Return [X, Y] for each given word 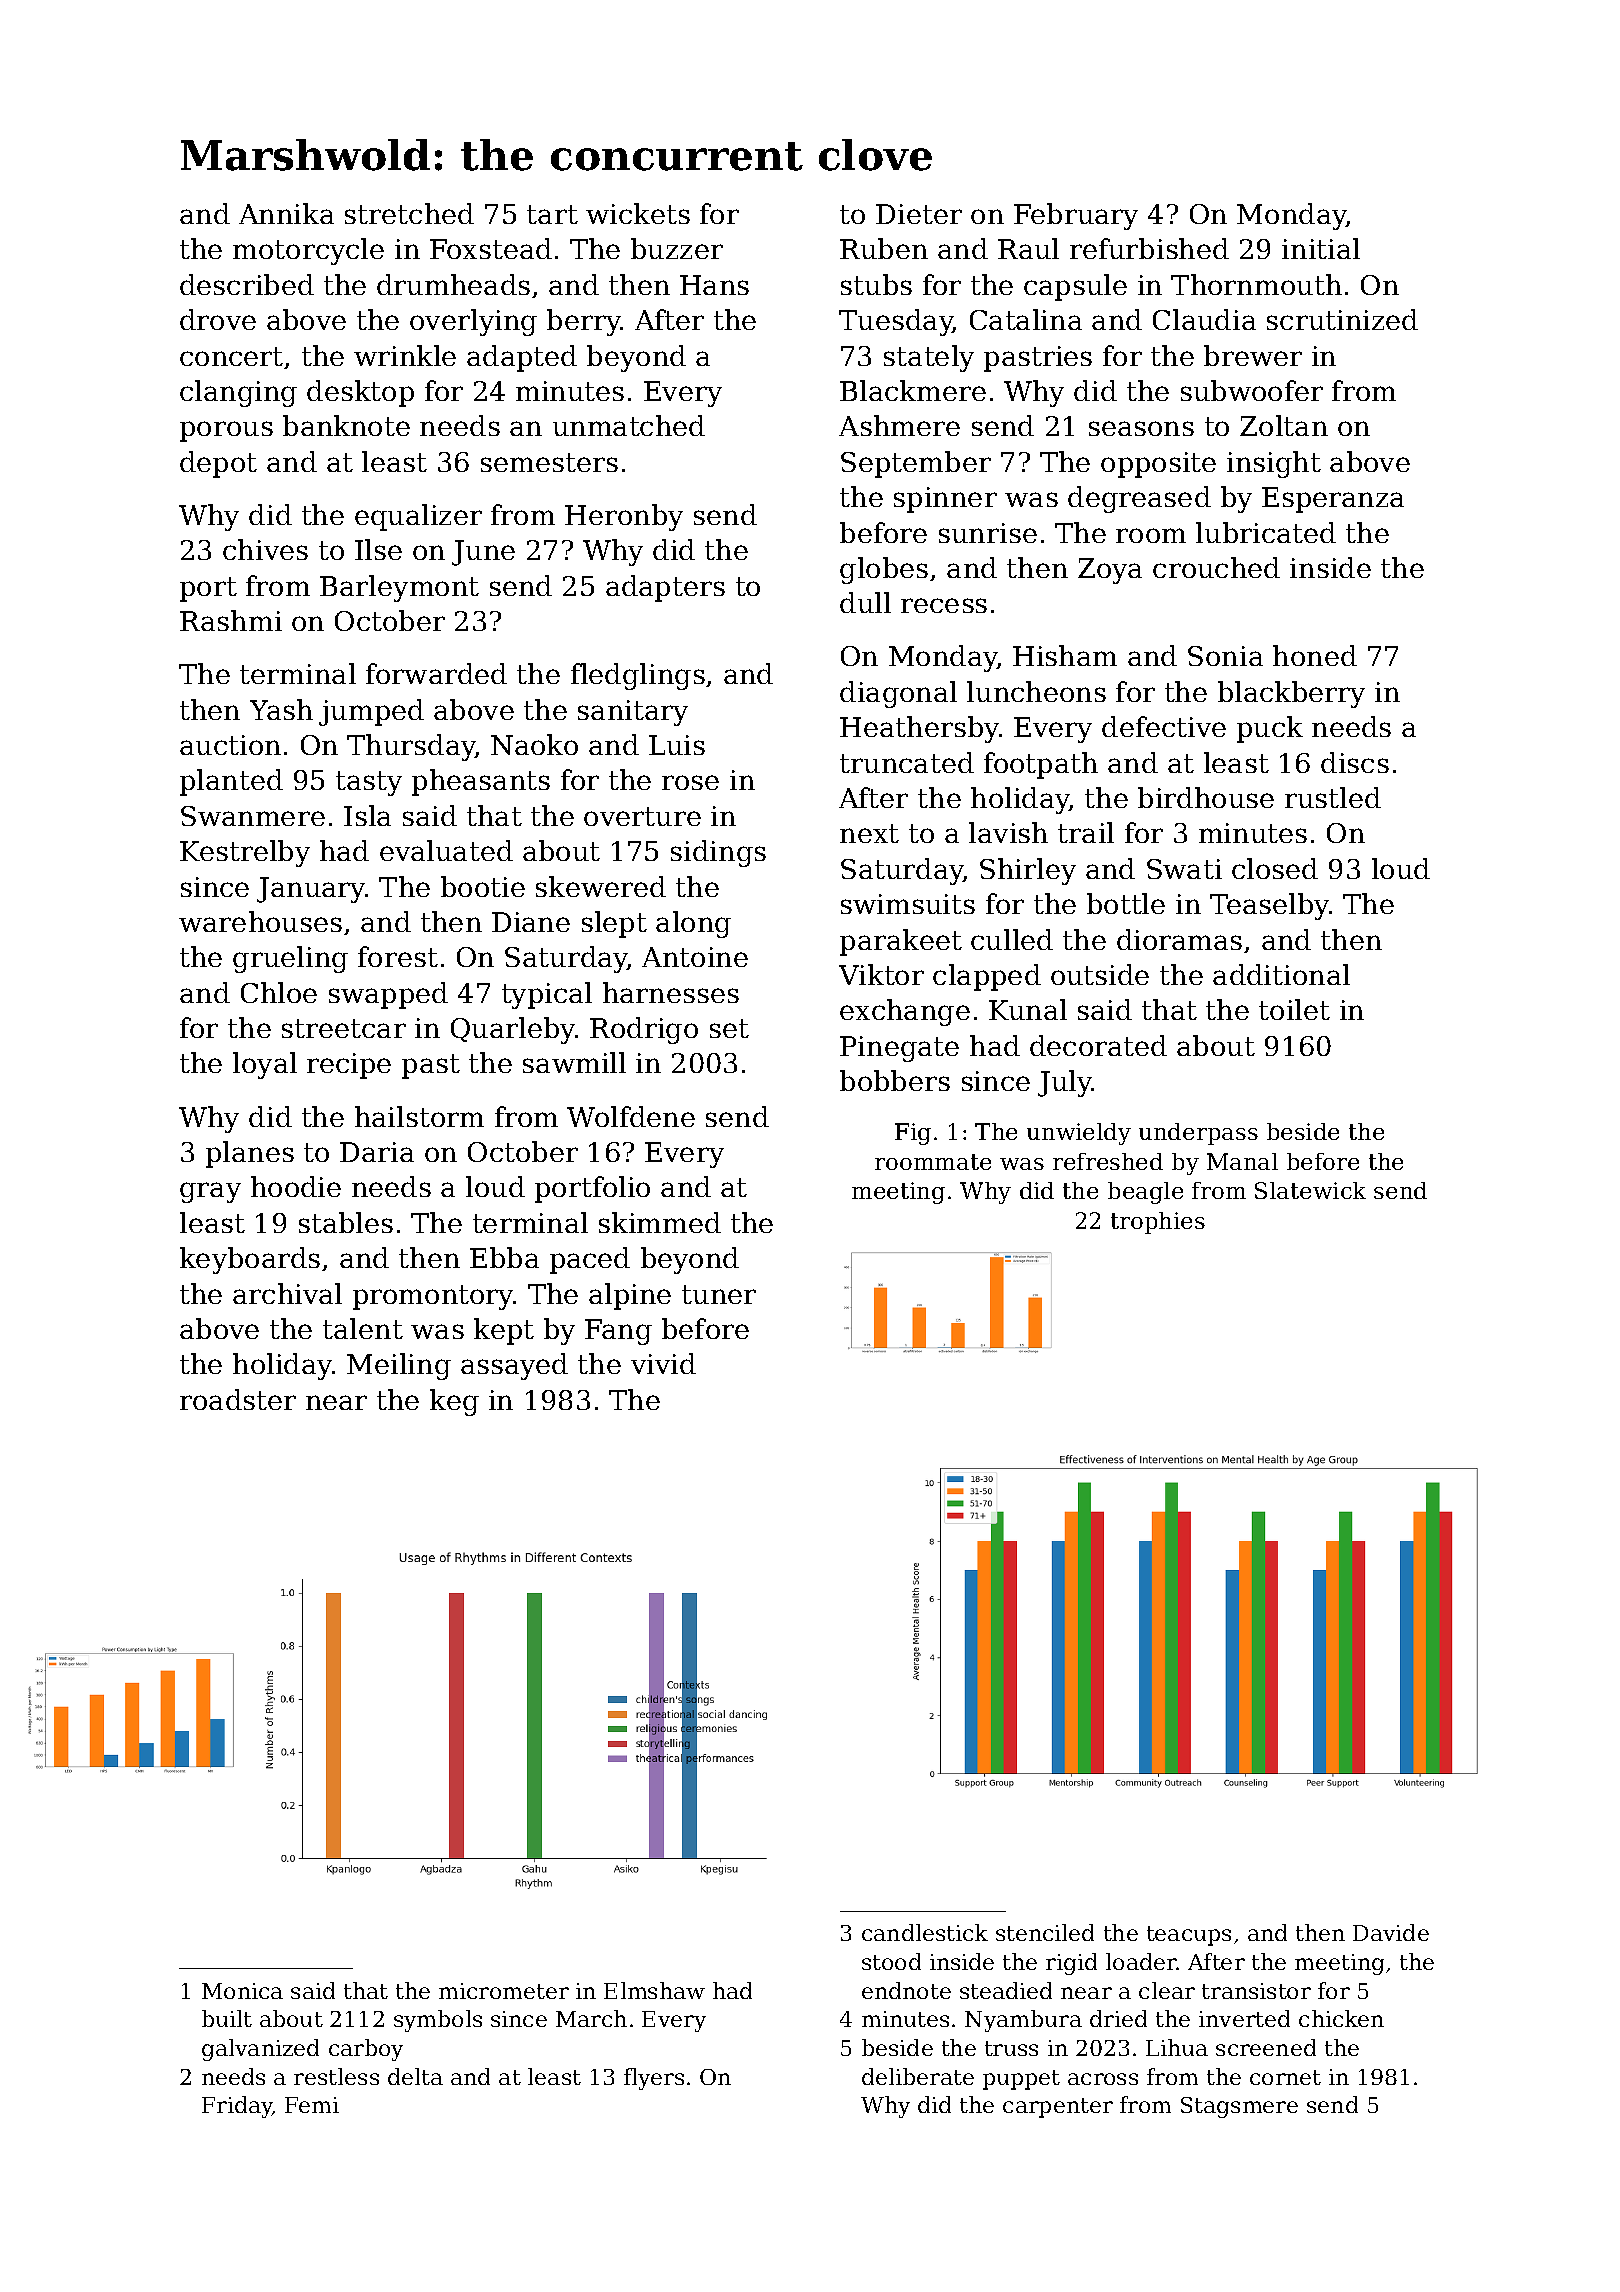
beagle [1145, 1193]
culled [1012, 939]
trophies [1158, 1223]
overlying [473, 322]
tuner [719, 1294]
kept [504, 1331]
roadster [238, 1399]
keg [454, 1402]
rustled [1333, 797]
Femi [312, 2105]
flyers [654, 2079]
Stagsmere [1239, 2107]
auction [230, 745]
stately [929, 358]
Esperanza [1333, 500]
